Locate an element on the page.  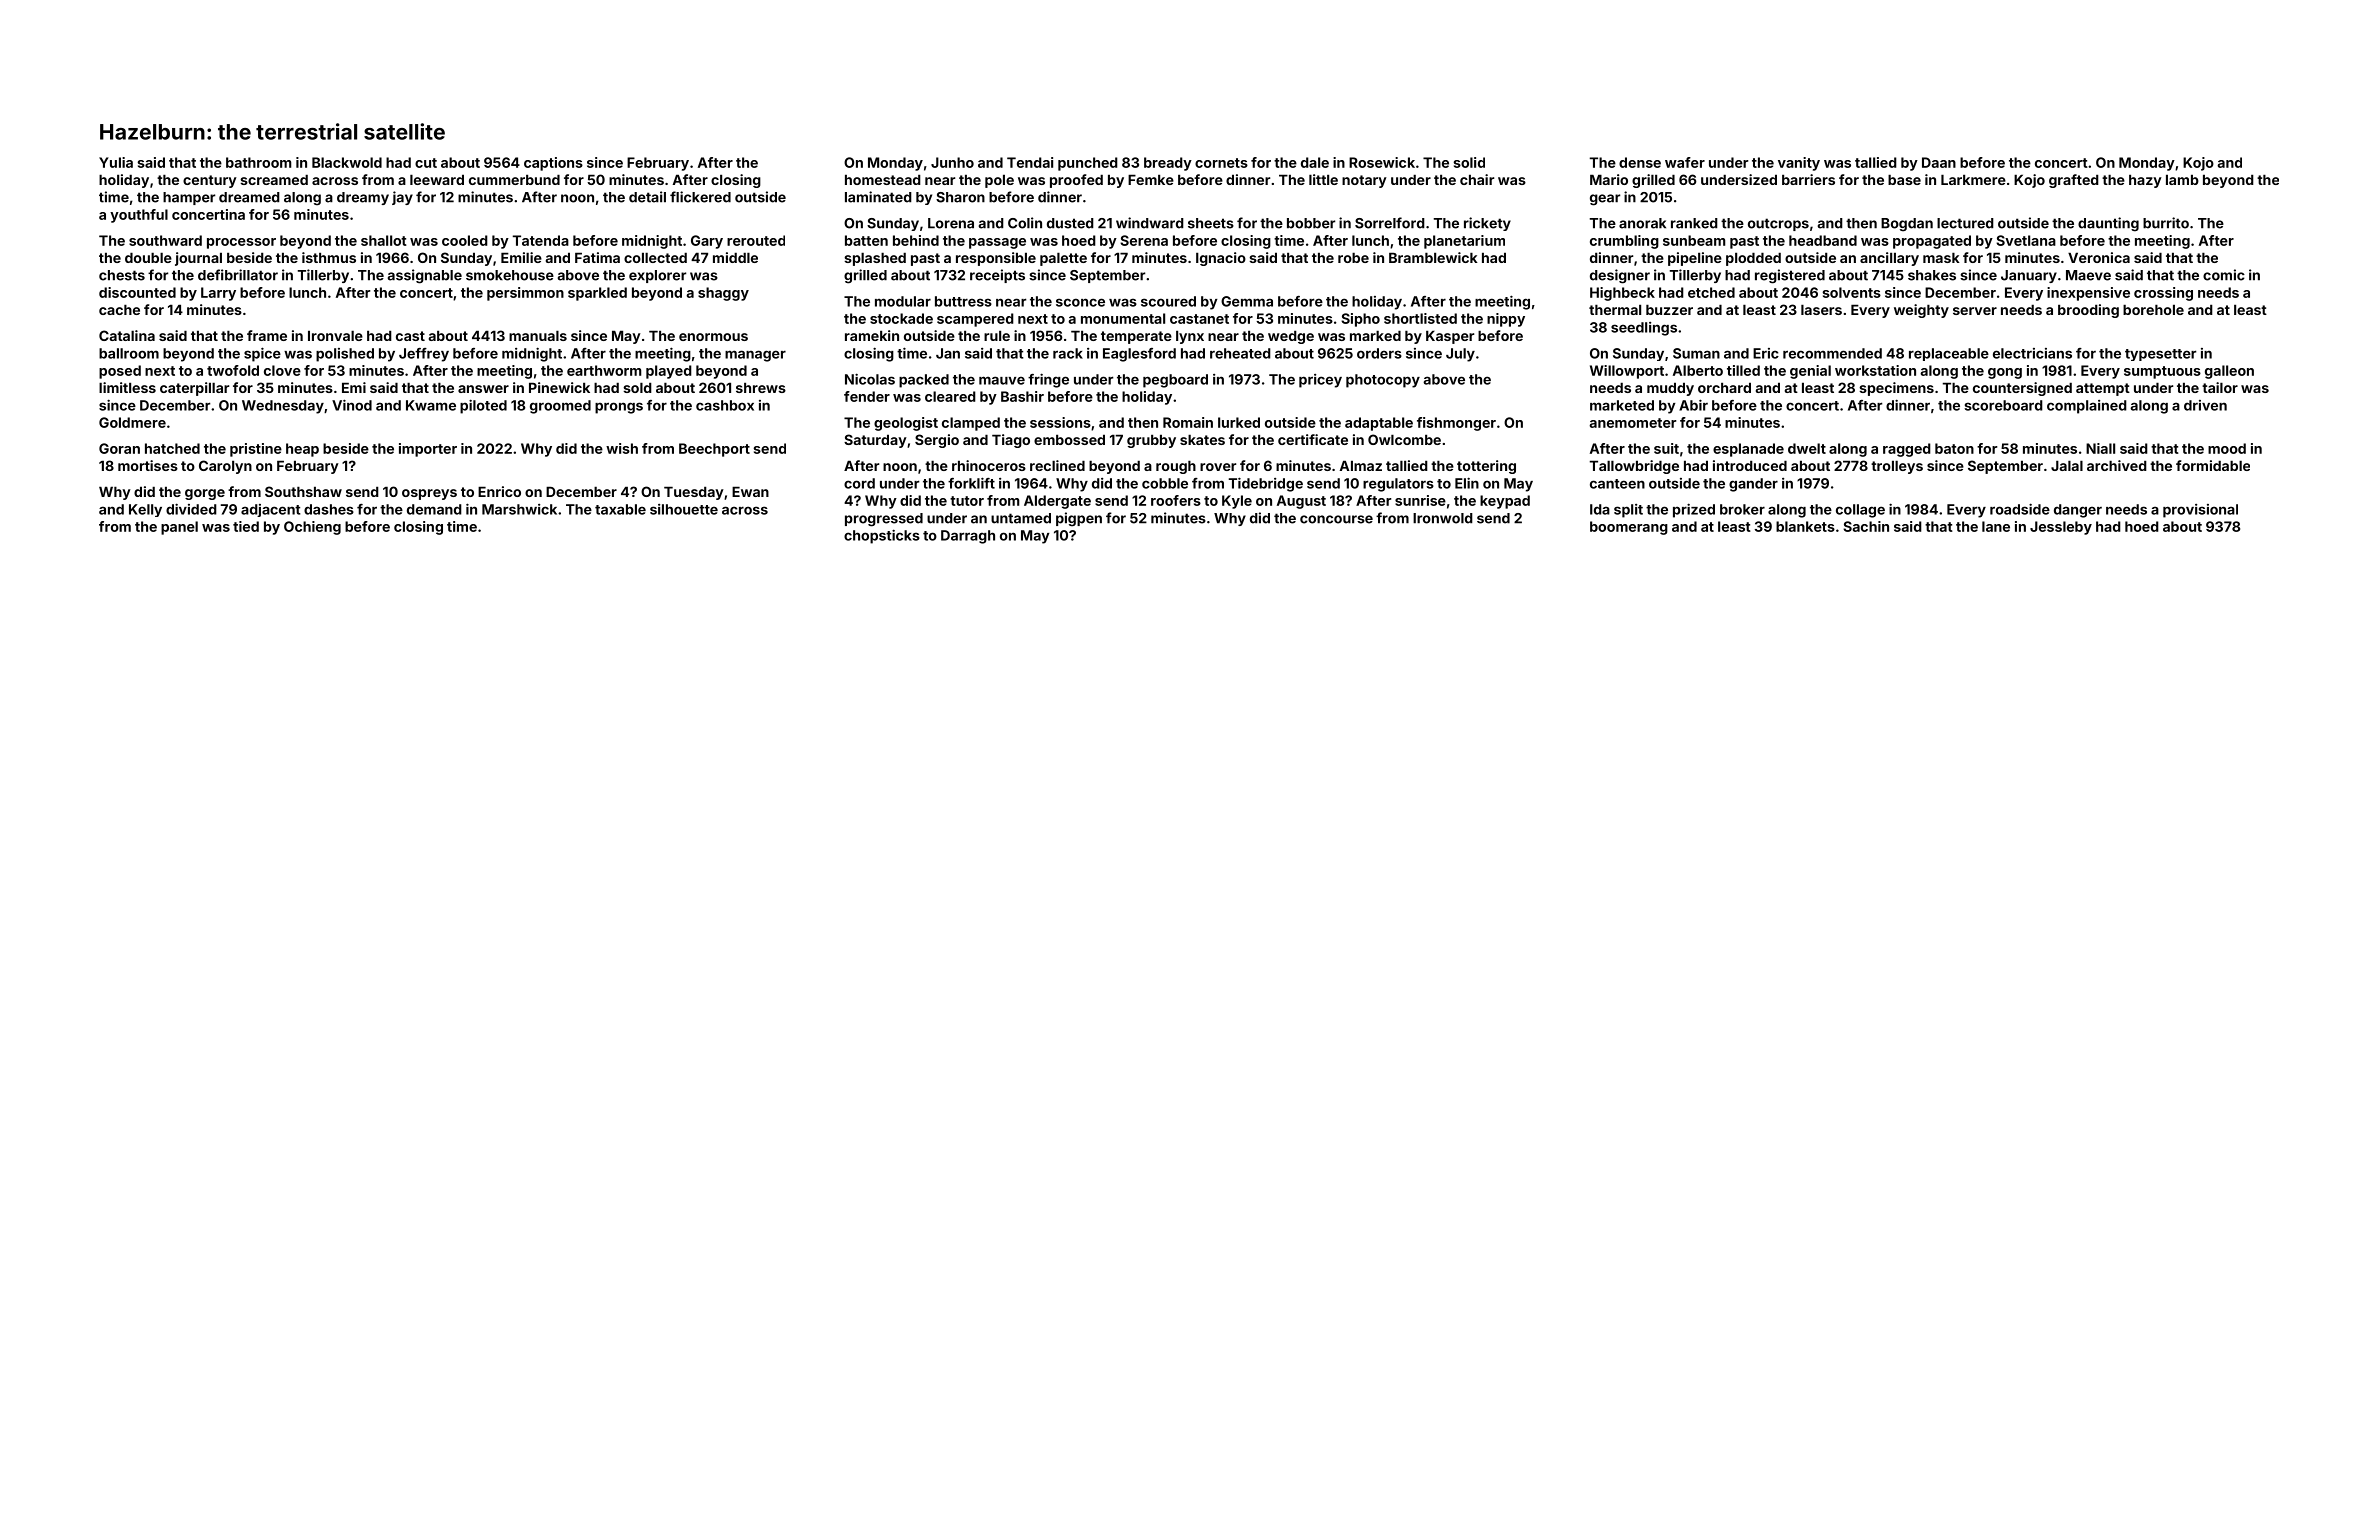
captions is located at coordinates (553, 164).
